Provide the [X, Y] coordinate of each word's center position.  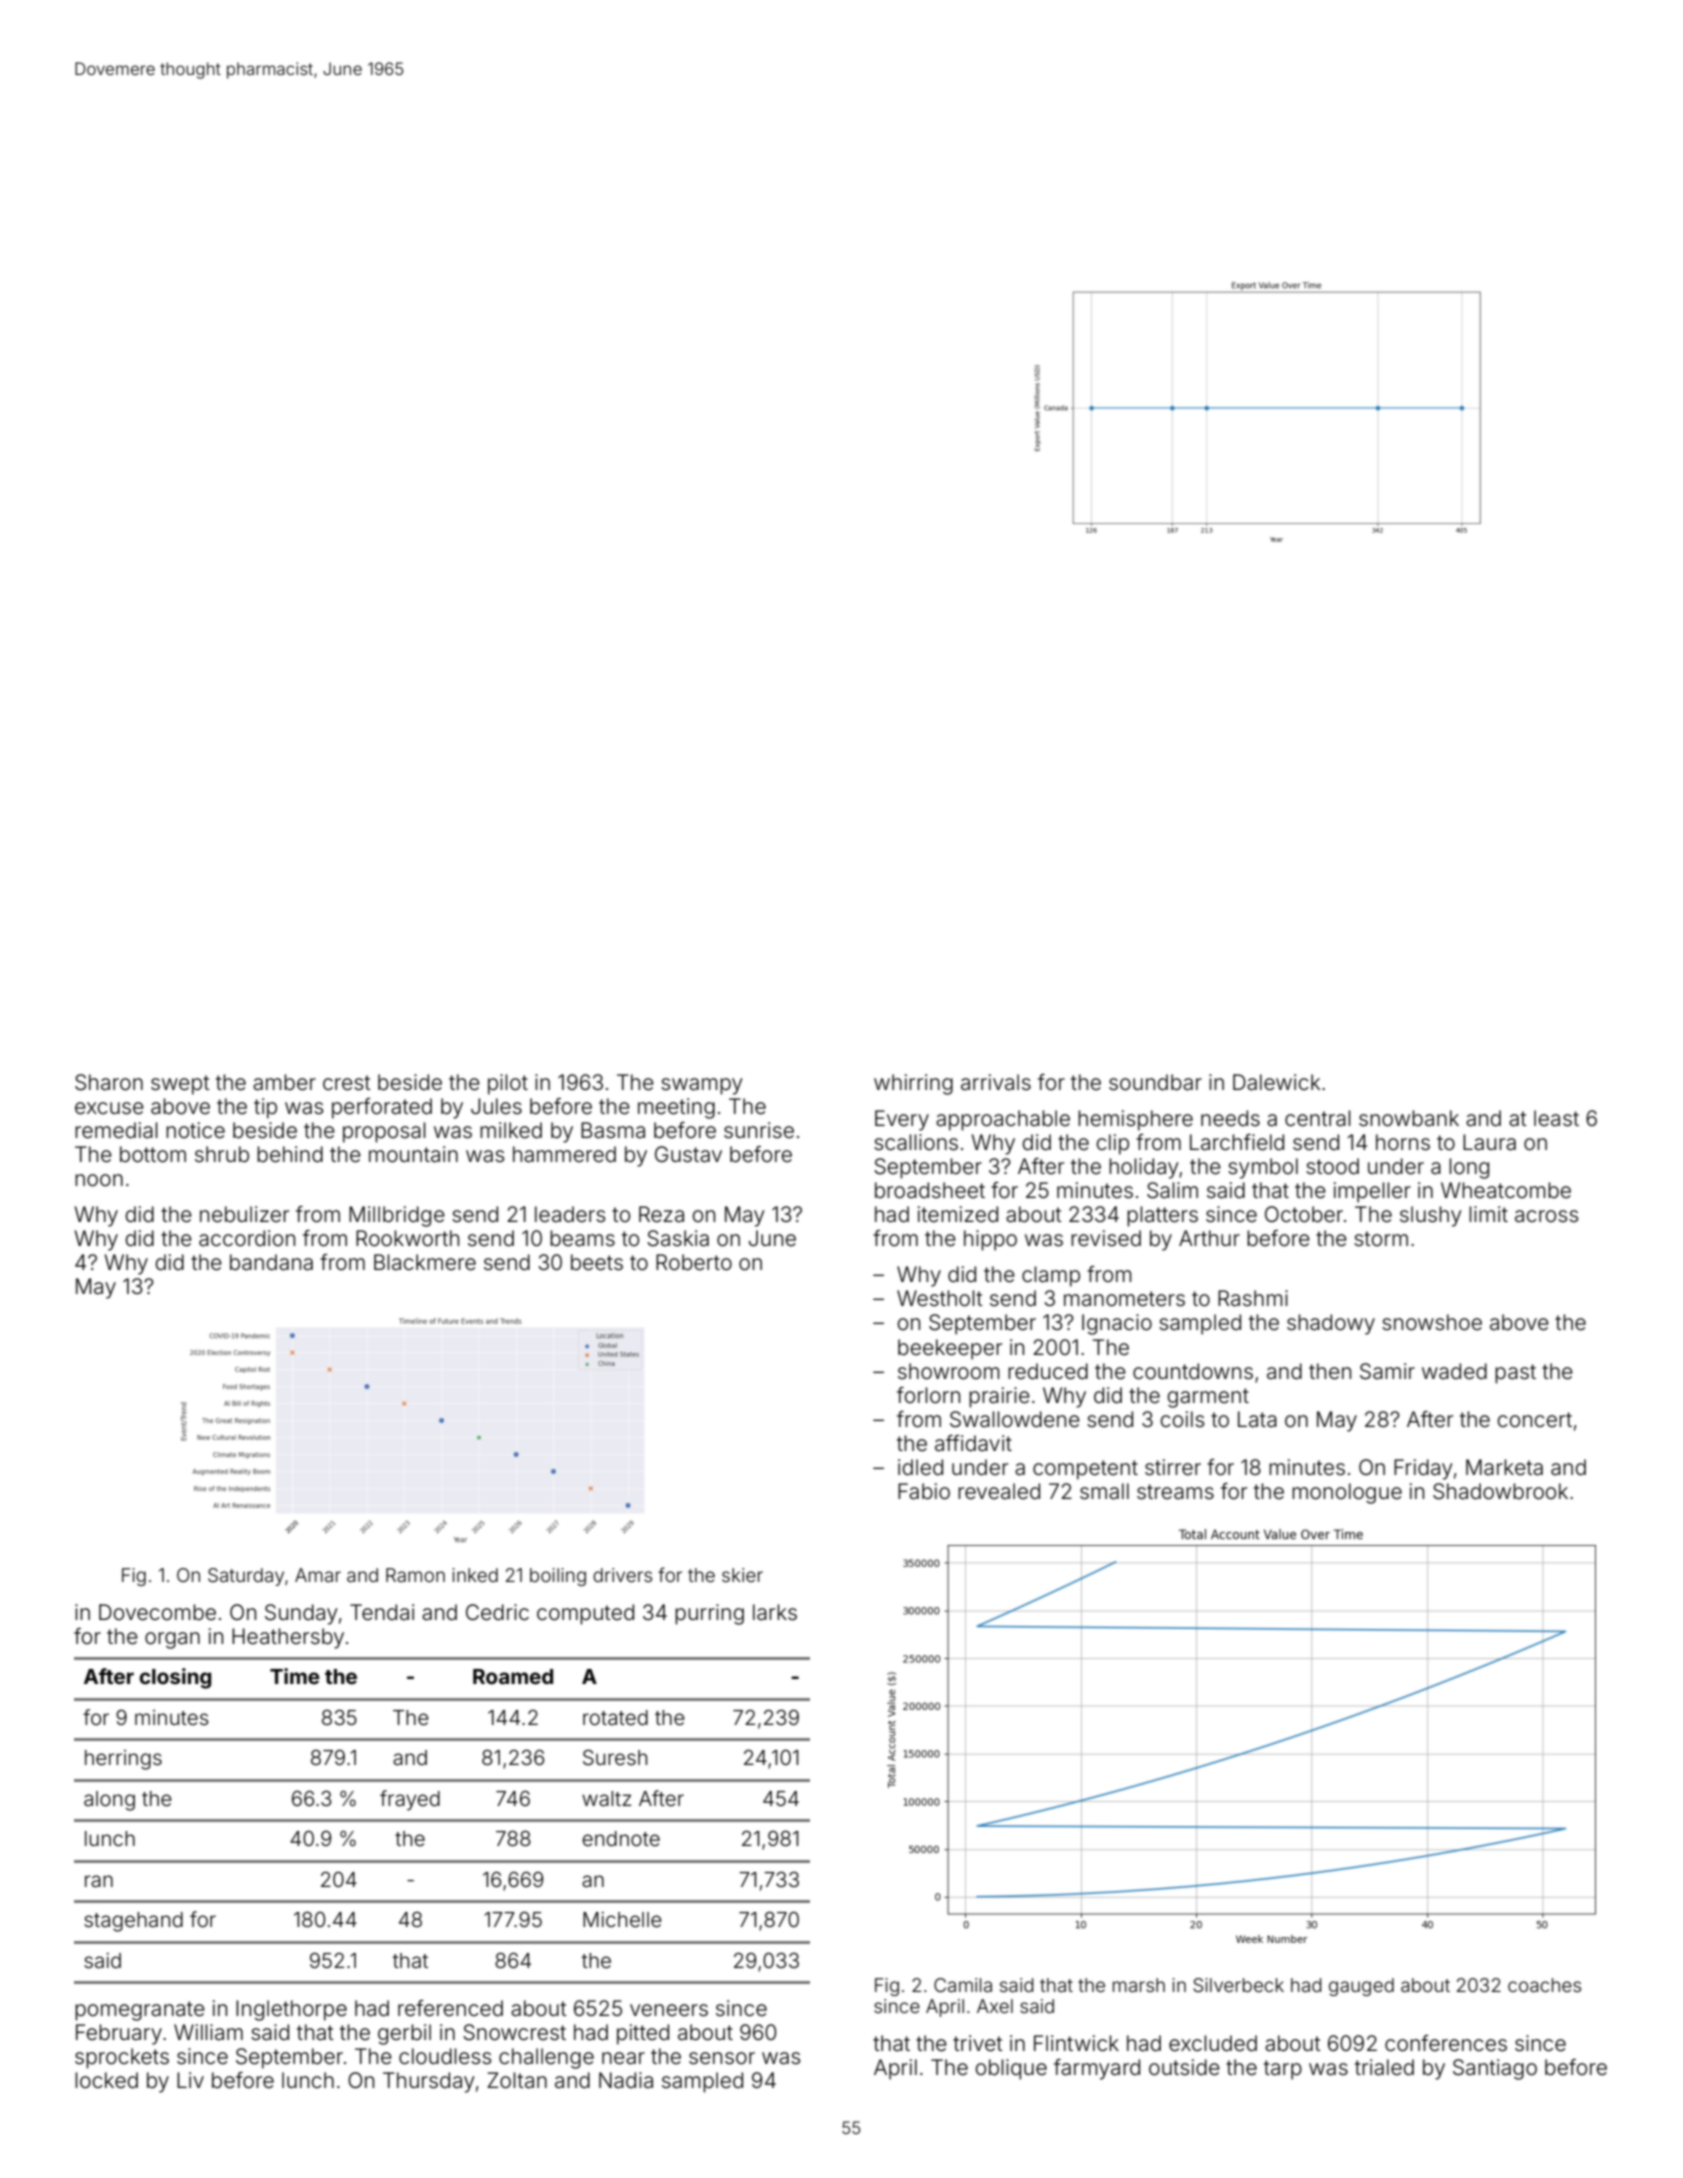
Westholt [940, 1298]
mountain [413, 1154]
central [1318, 1118]
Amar [318, 1575]
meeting [676, 1108]
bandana [271, 1262]
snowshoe [1432, 1322]
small [1104, 1491]
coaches [1544, 1985]
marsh [1139, 1985]
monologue [1347, 1493]
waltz [607, 1798]
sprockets [122, 2058]
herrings [123, 1760]
